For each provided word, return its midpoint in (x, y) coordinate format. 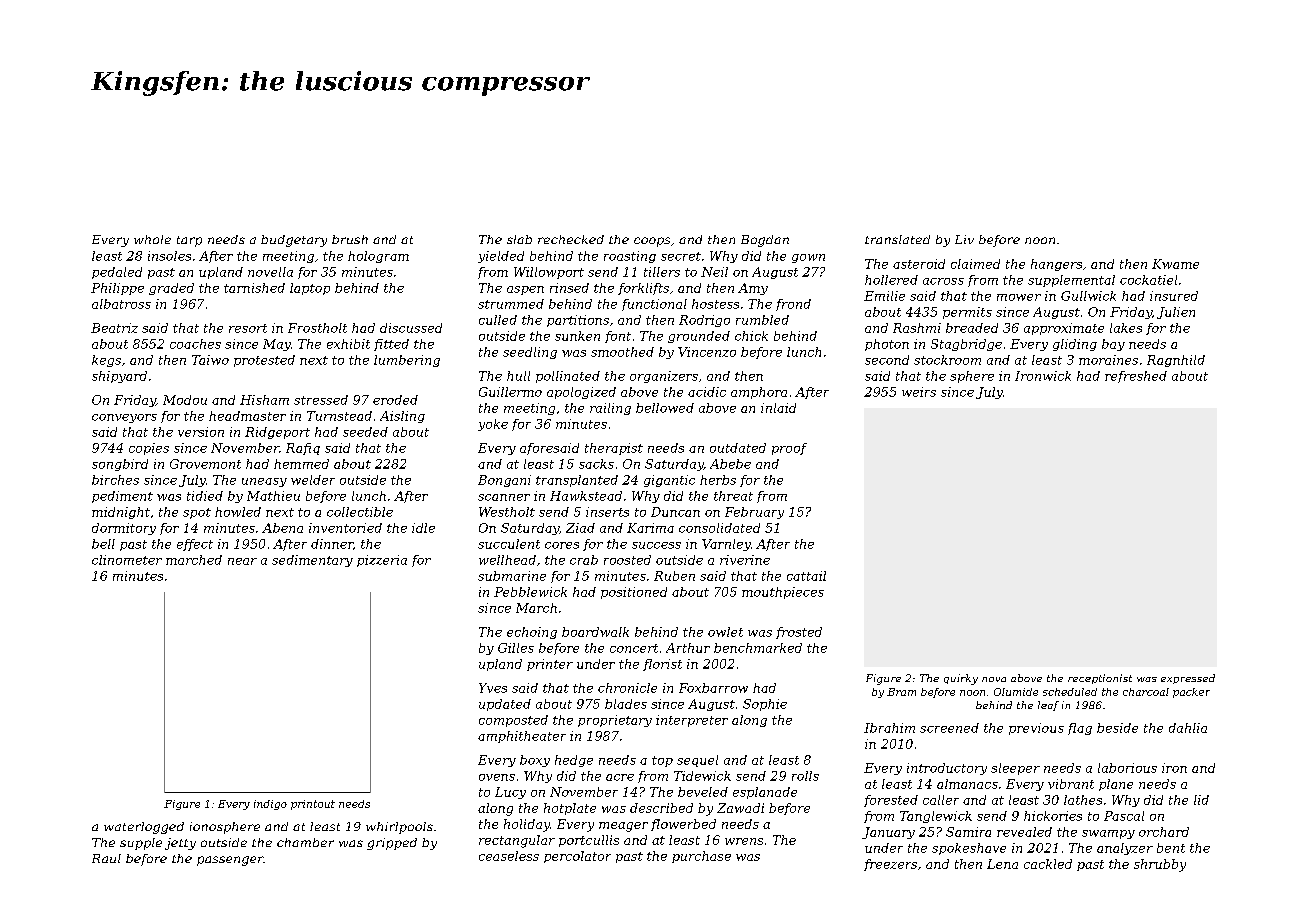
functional (654, 305)
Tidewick (702, 776)
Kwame (1175, 264)
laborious (1127, 768)
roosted (627, 560)
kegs (106, 361)
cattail (806, 576)
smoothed (622, 352)
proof (789, 449)
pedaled (117, 273)
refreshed (1136, 377)
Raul (106, 858)
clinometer (127, 560)
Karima (650, 528)
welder (313, 480)
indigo (270, 805)
